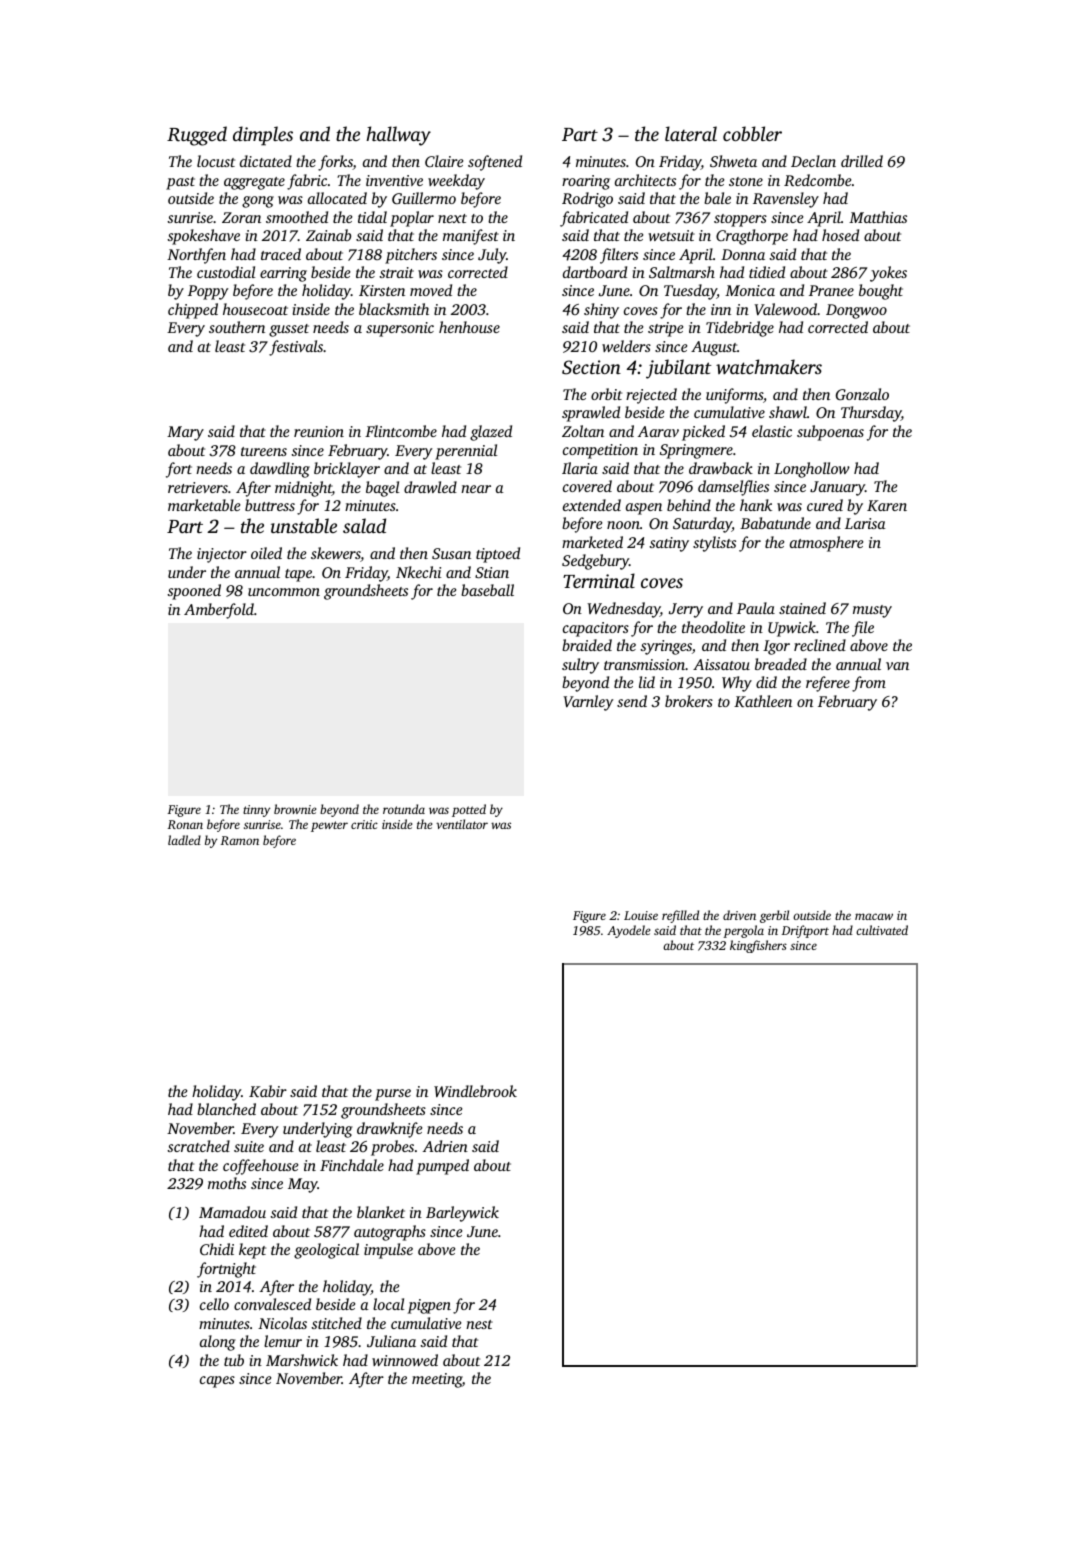  What do you see at coordinates (297, 217) in the screenshot?
I see `smoothed` at bounding box center [297, 217].
